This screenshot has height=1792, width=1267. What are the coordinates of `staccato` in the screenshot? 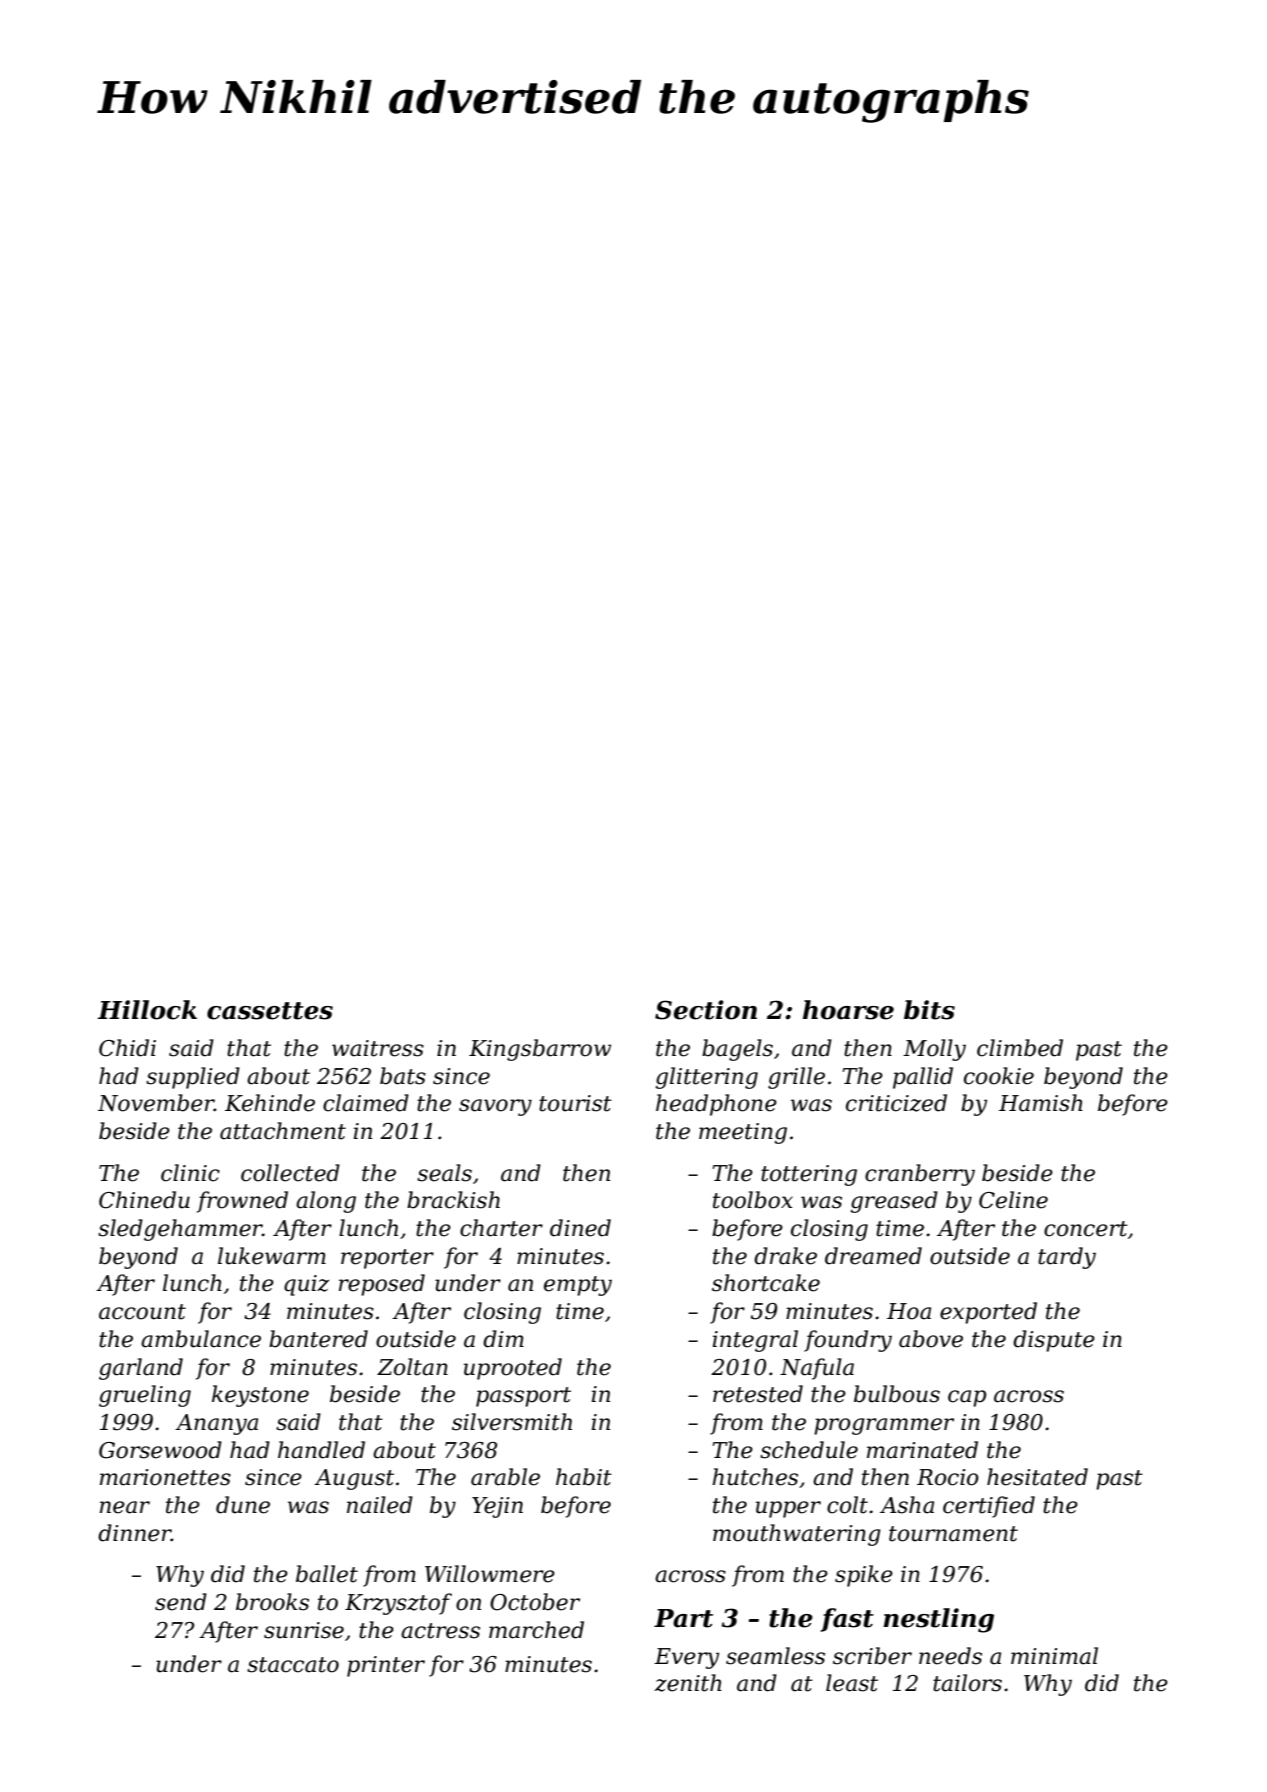 It's located at (293, 1665).
